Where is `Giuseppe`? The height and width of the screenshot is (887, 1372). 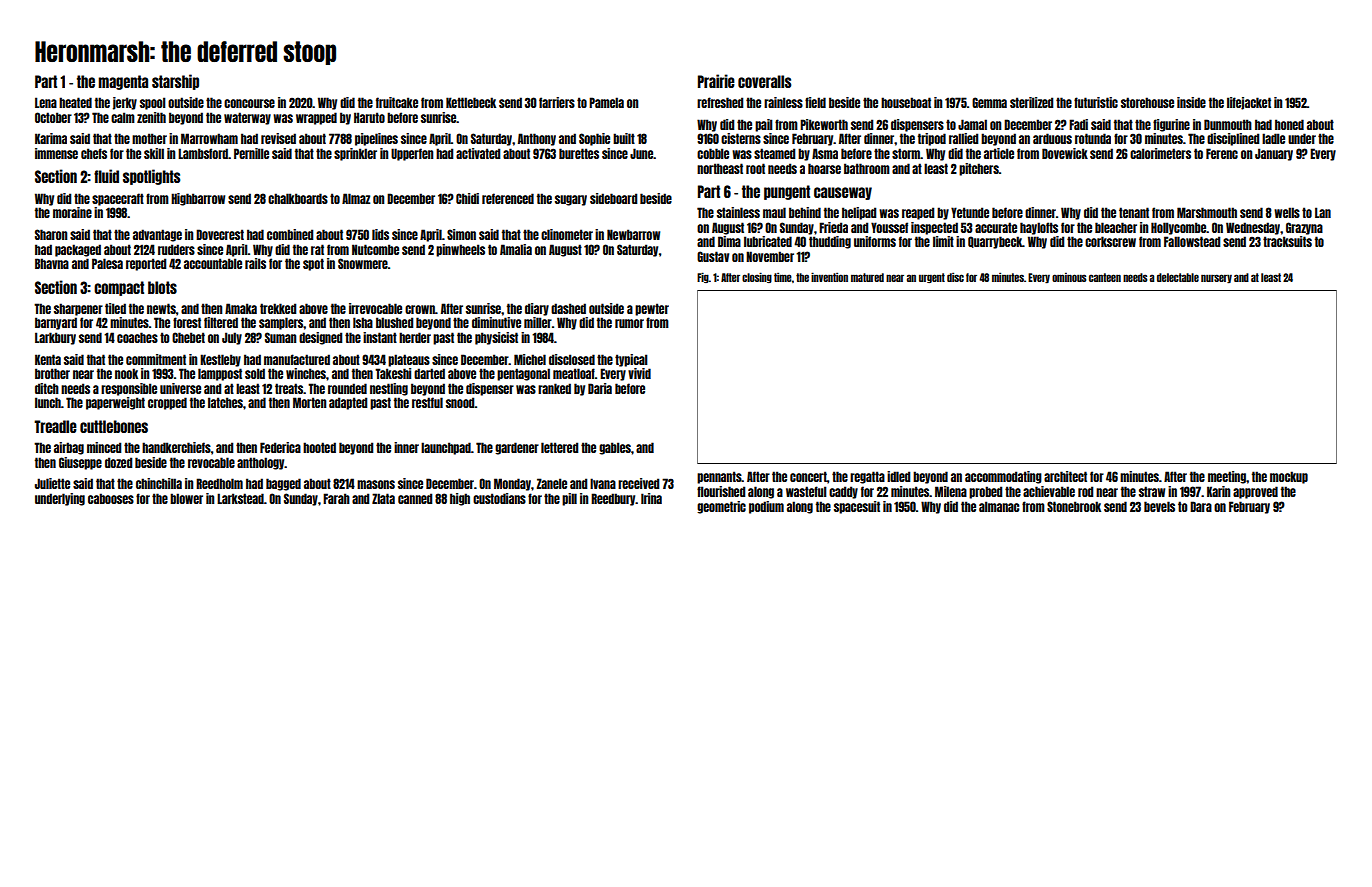 Giuseppe is located at coordinates (80, 463).
